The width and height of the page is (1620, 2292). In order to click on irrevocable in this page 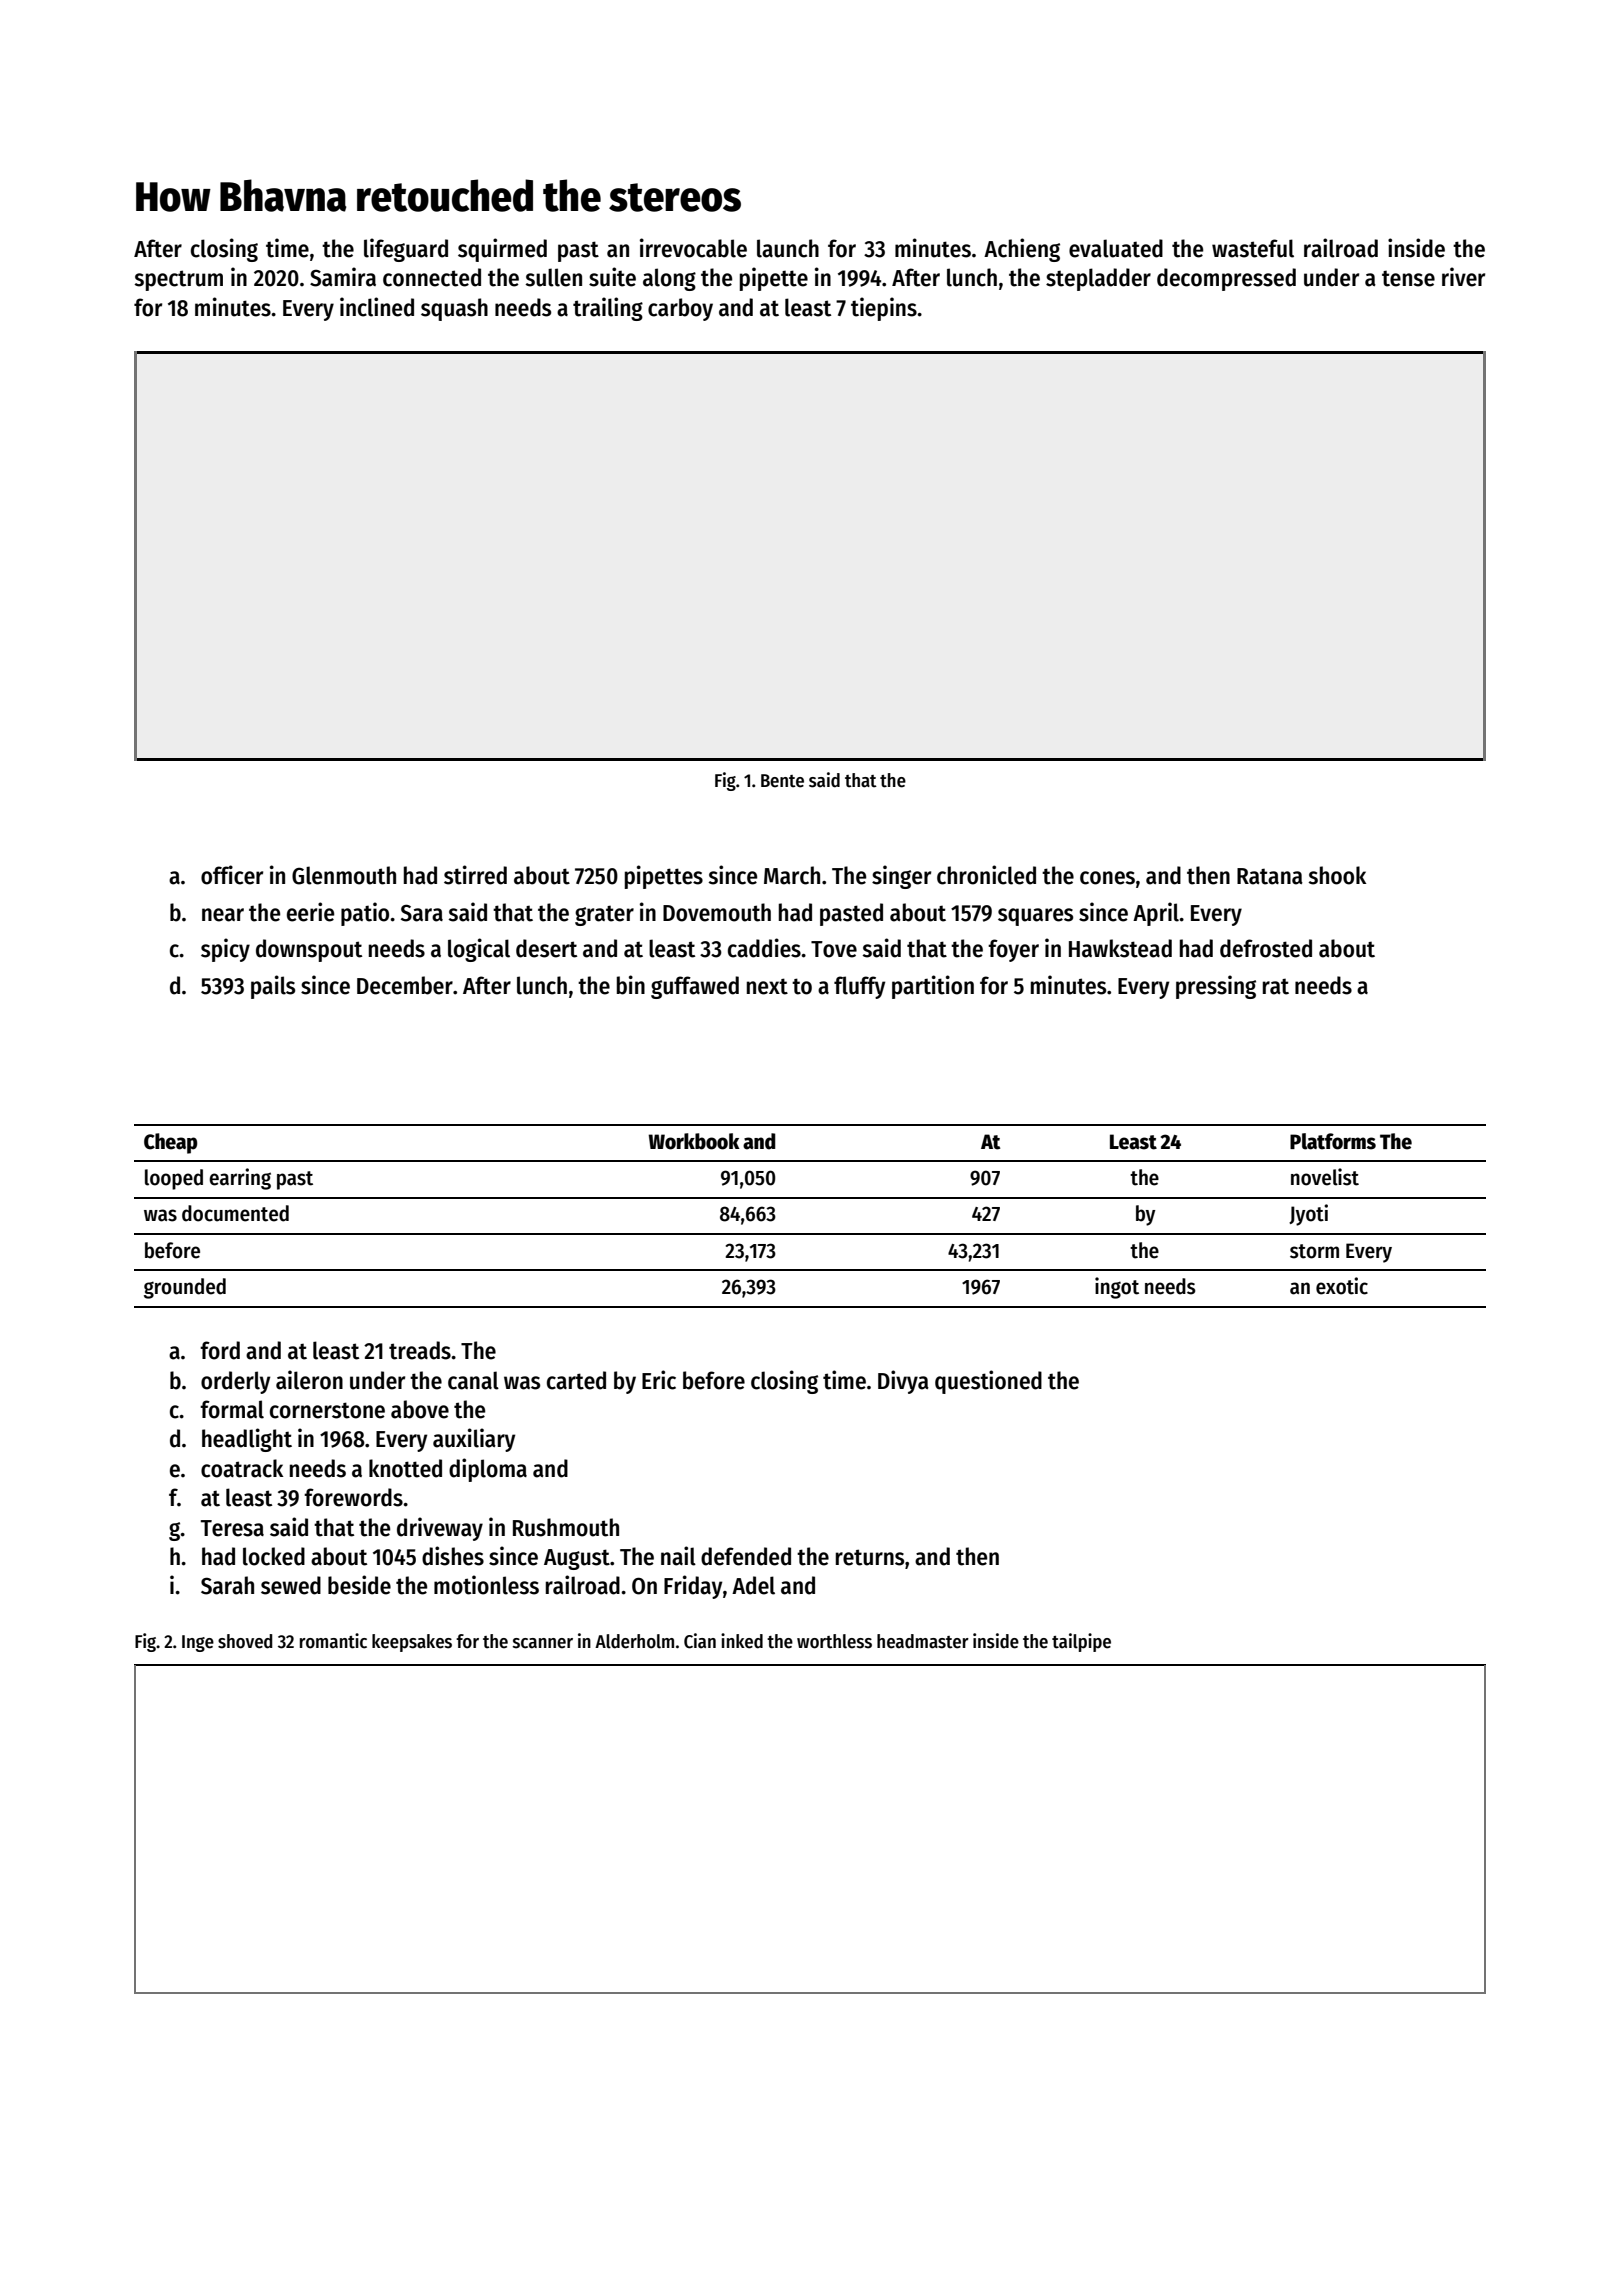, I will do `click(693, 248)`.
